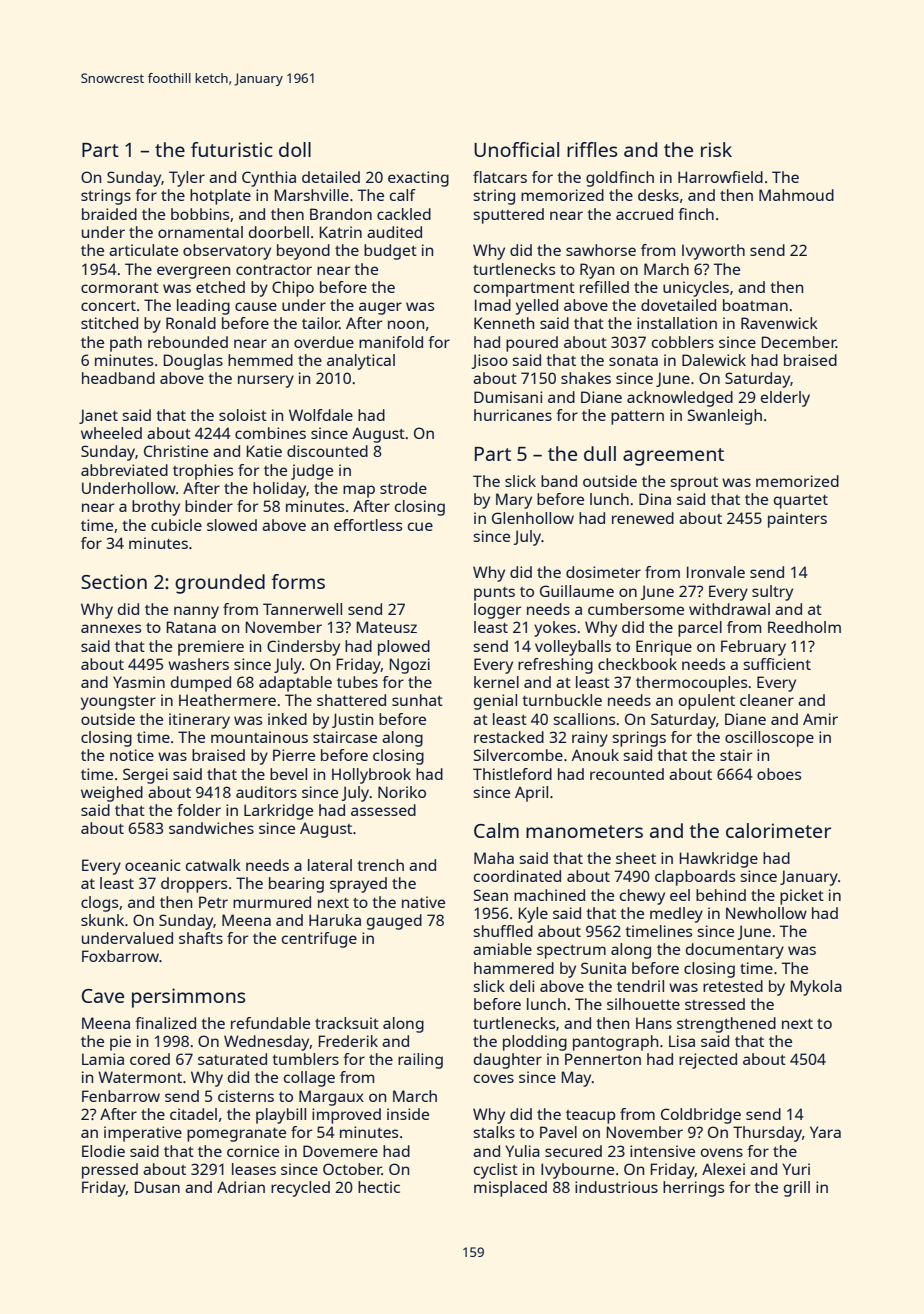 The height and width of the document is (1314, 924). What do you see at coordinates (592, 149) in the document?
I see `riffles` at bounding box center [592, 149].
